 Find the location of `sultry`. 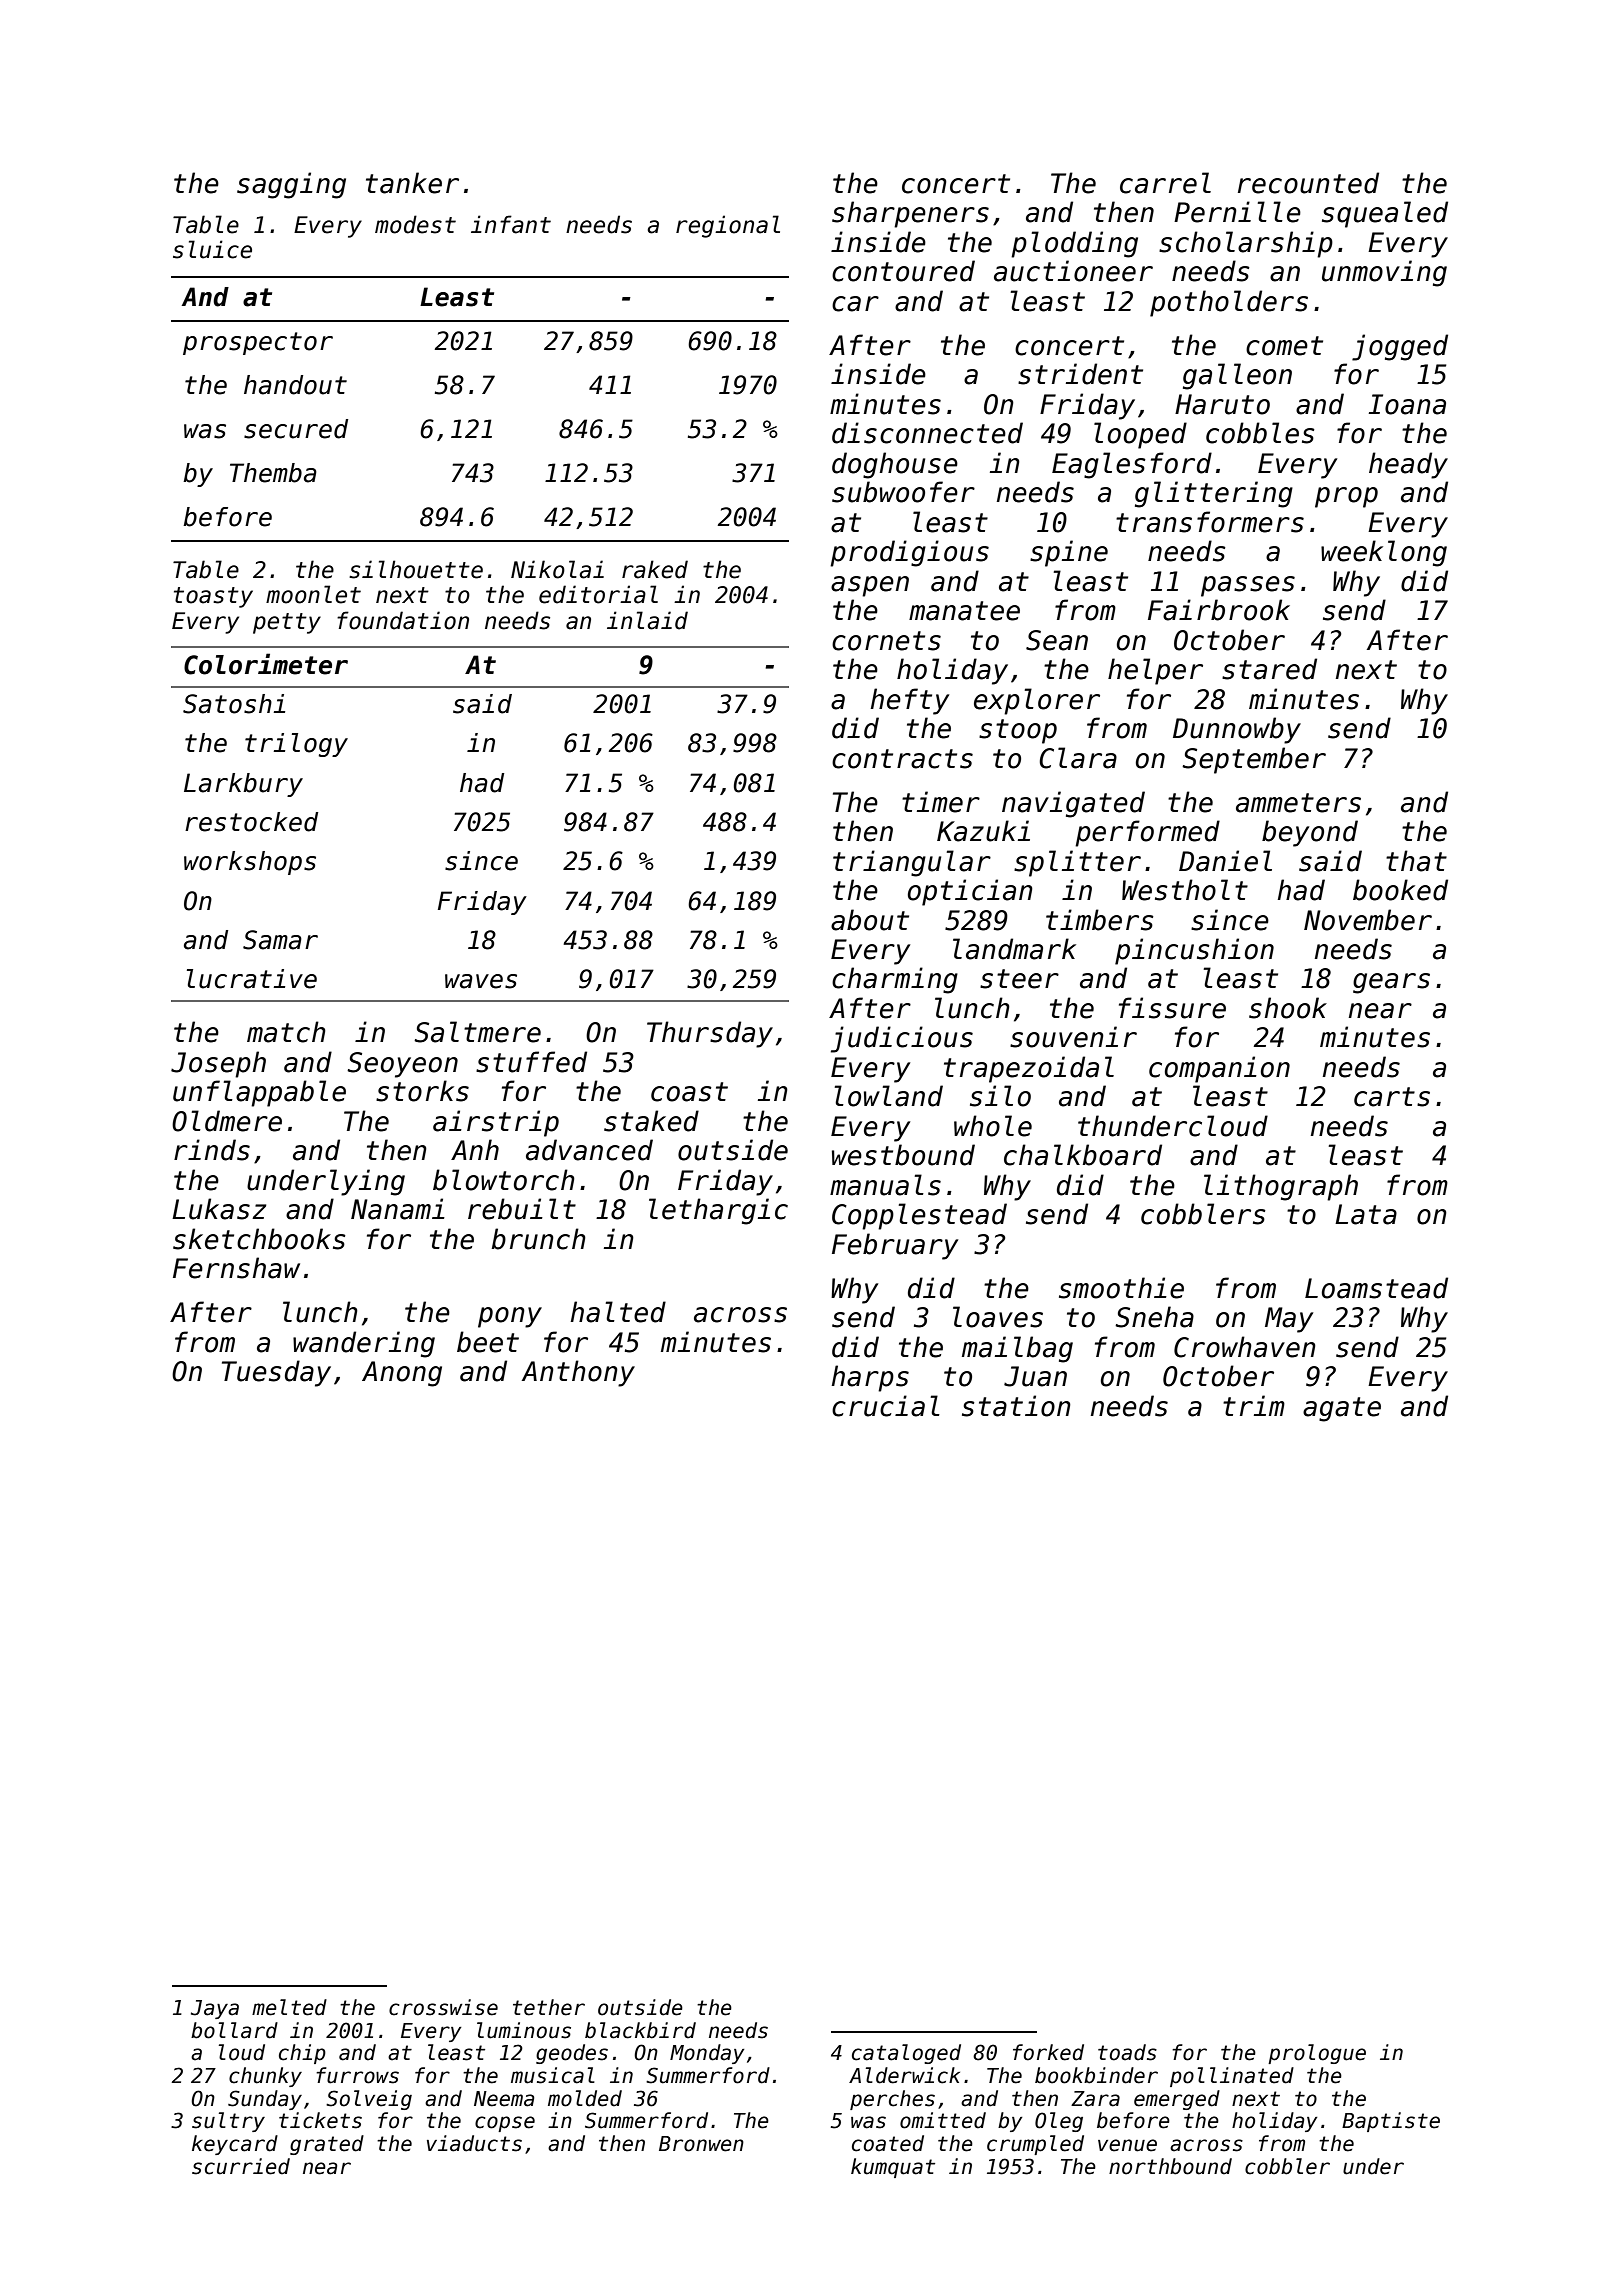

sultry is located at coordinates (228, 2122).
